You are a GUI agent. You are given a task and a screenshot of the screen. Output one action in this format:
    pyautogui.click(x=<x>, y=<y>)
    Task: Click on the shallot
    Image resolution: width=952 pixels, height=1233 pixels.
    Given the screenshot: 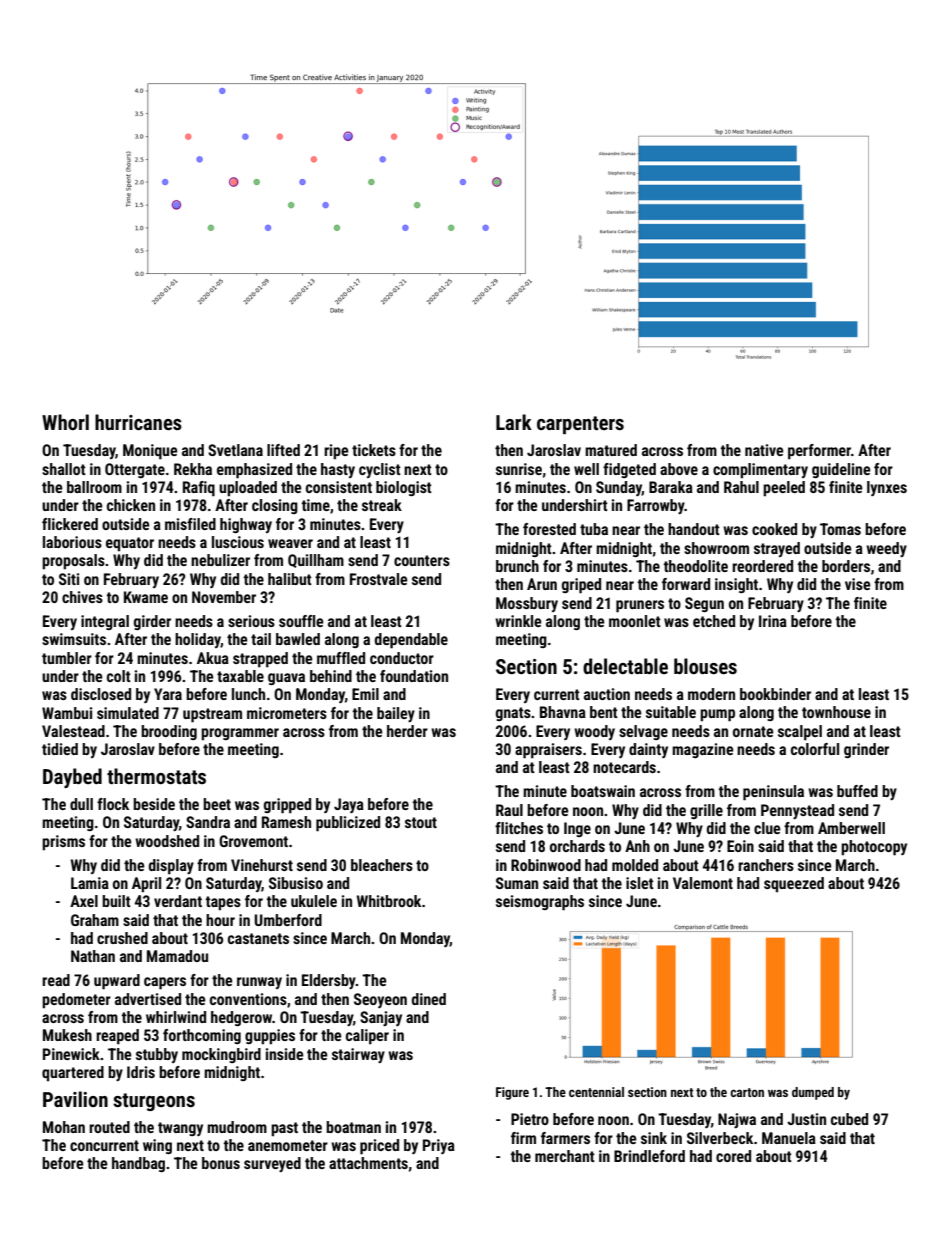 What is the action you would take?
    pyautogui.click(x=64, y=469)
